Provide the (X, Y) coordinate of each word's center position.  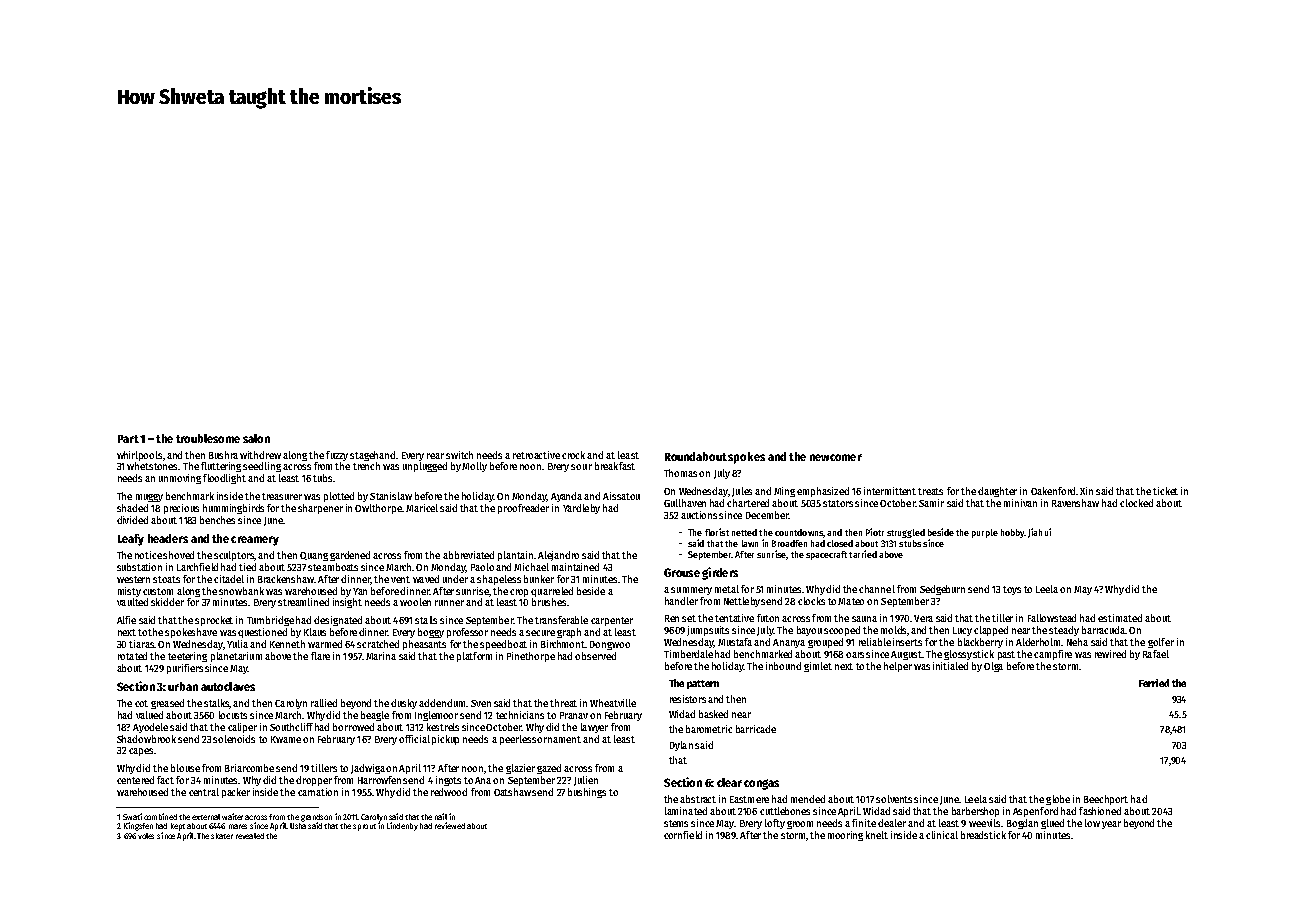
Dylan (681, 746)
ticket (1165, 491)
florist (717, 532)
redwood (449, 792)
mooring (845, 836)
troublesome (208, 438)
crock (573, 455)
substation (139, 567)
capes (141, 752)
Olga (993, 667)
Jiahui (1039, 533)
